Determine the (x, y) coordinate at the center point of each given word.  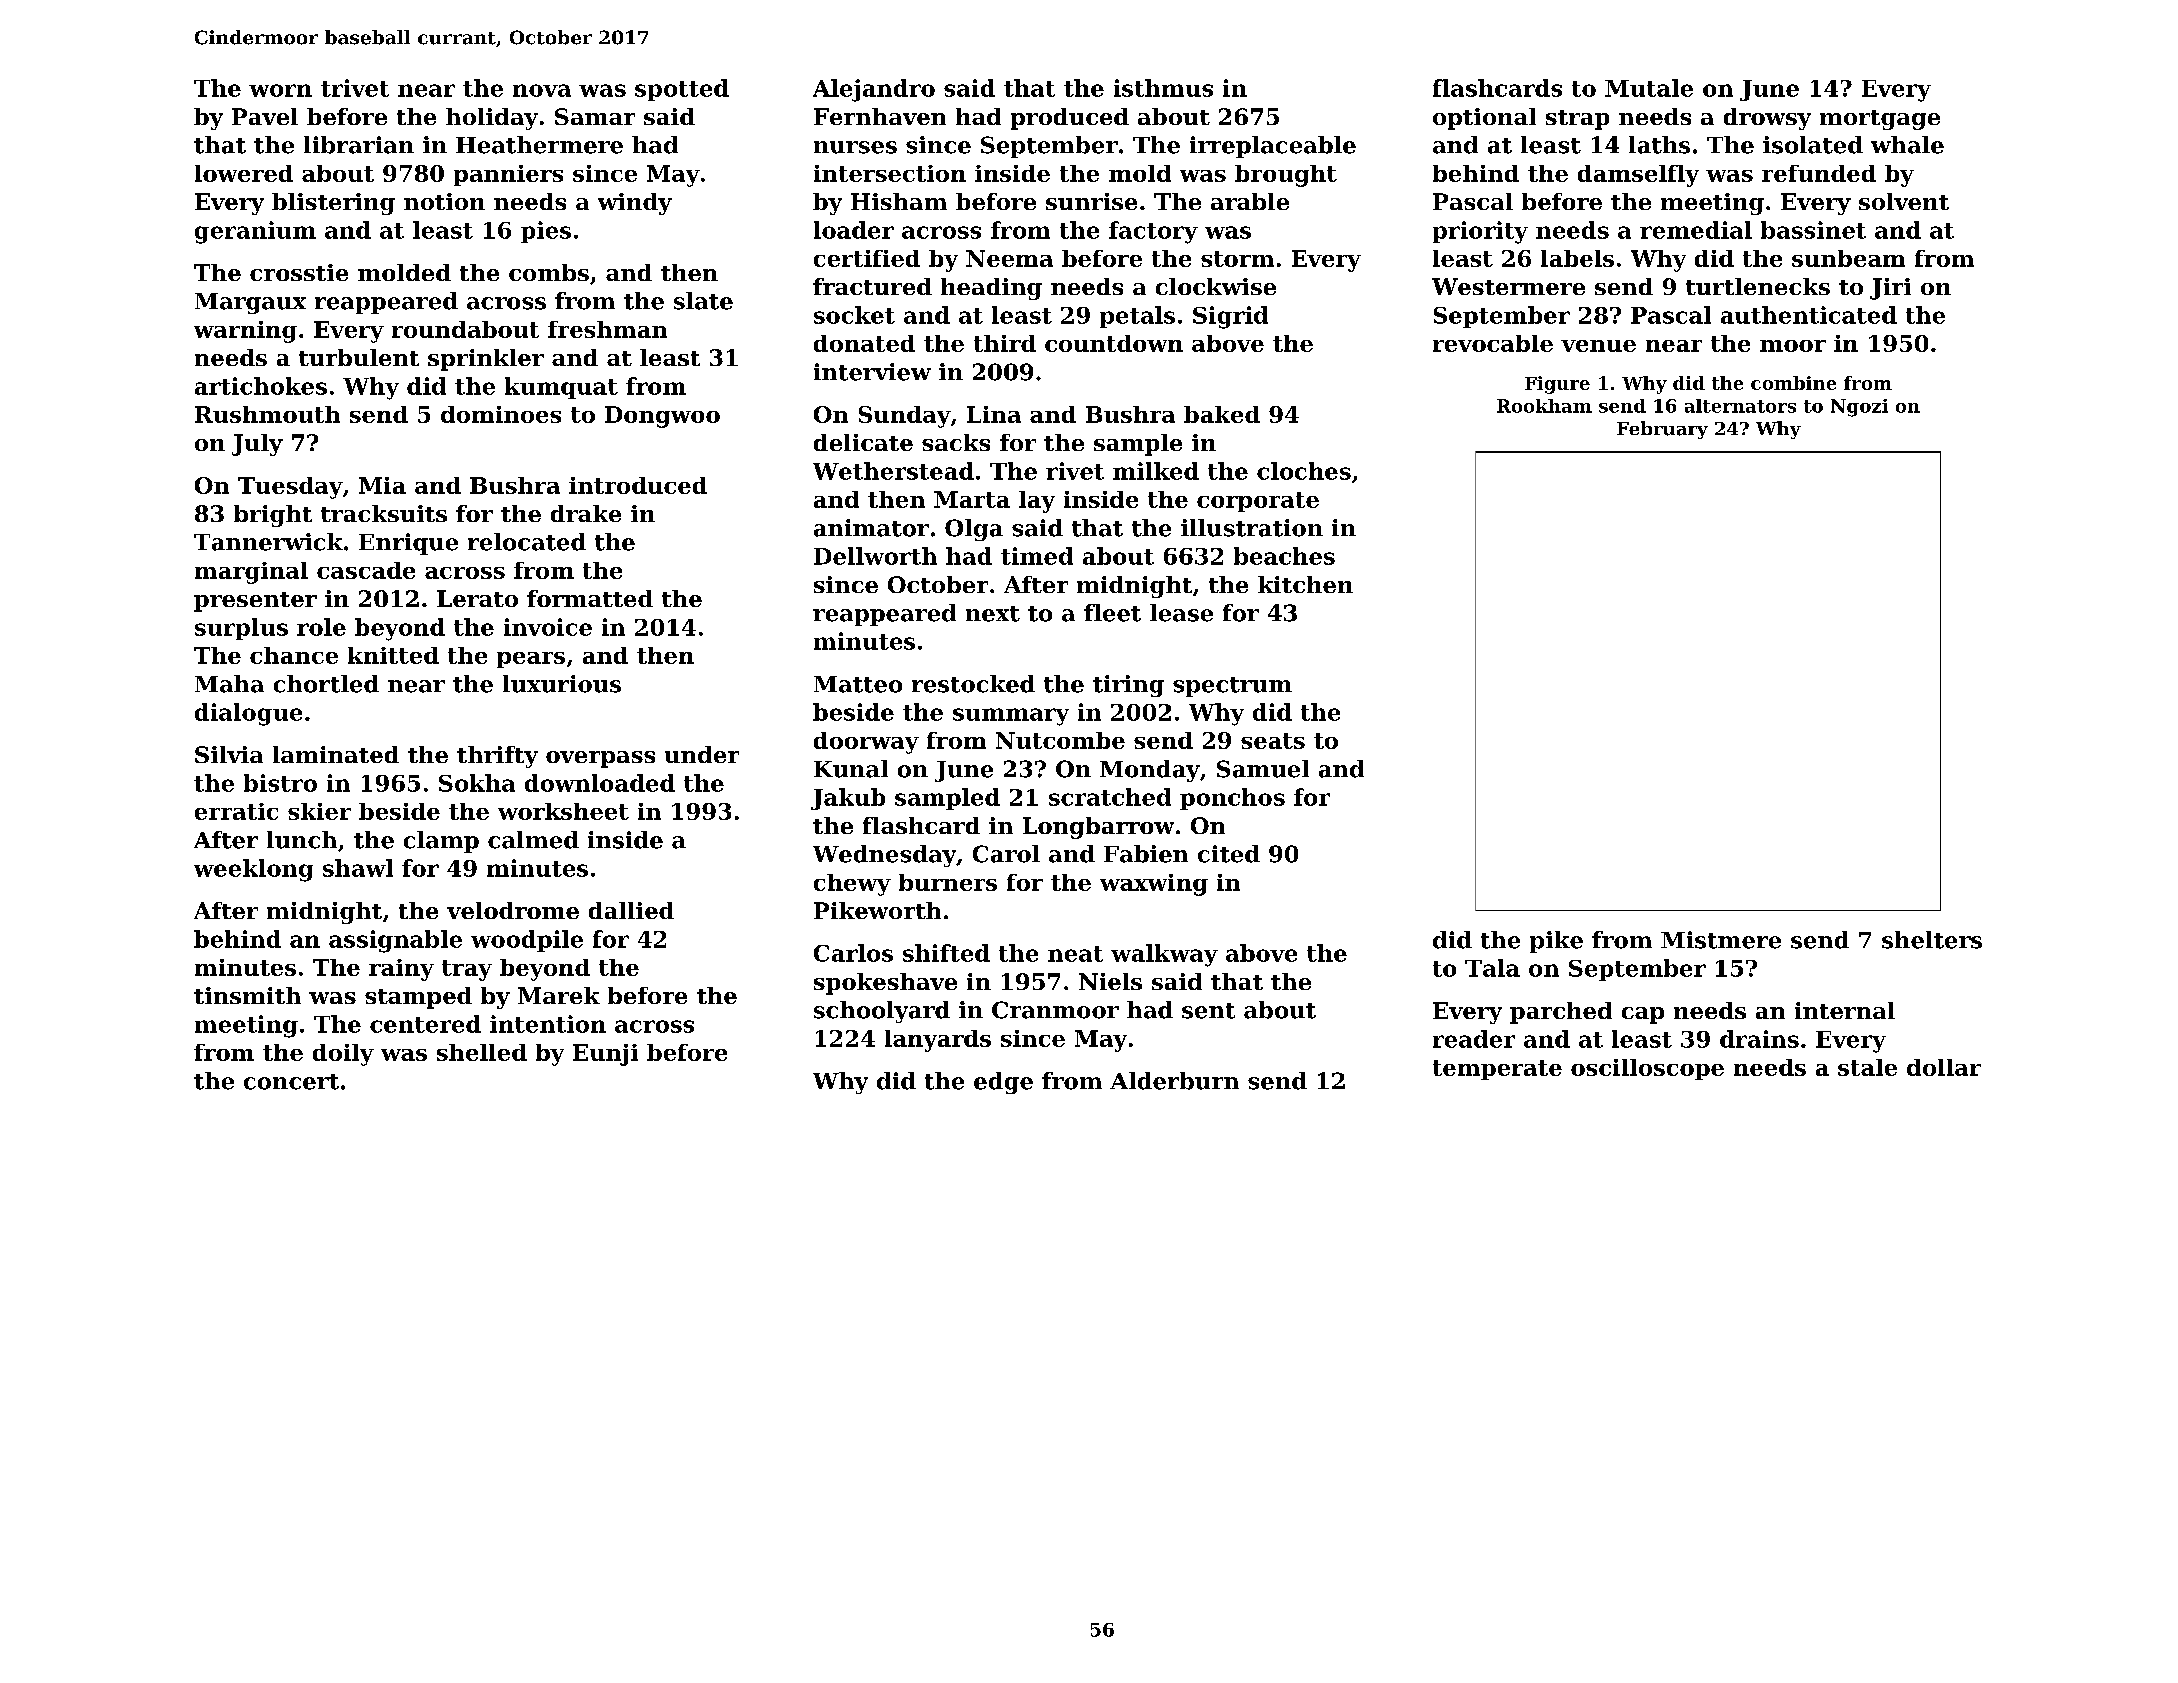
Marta (972, 499)
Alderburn (1174, 1081)
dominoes (501, 414)
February (1662, 430)
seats (1273, 741)
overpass (600, 759)
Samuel (1263, 769)
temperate (1497, 1070)
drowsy (1767, 119)
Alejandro (874, 90)
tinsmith (247, 995)
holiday (492, 119)
